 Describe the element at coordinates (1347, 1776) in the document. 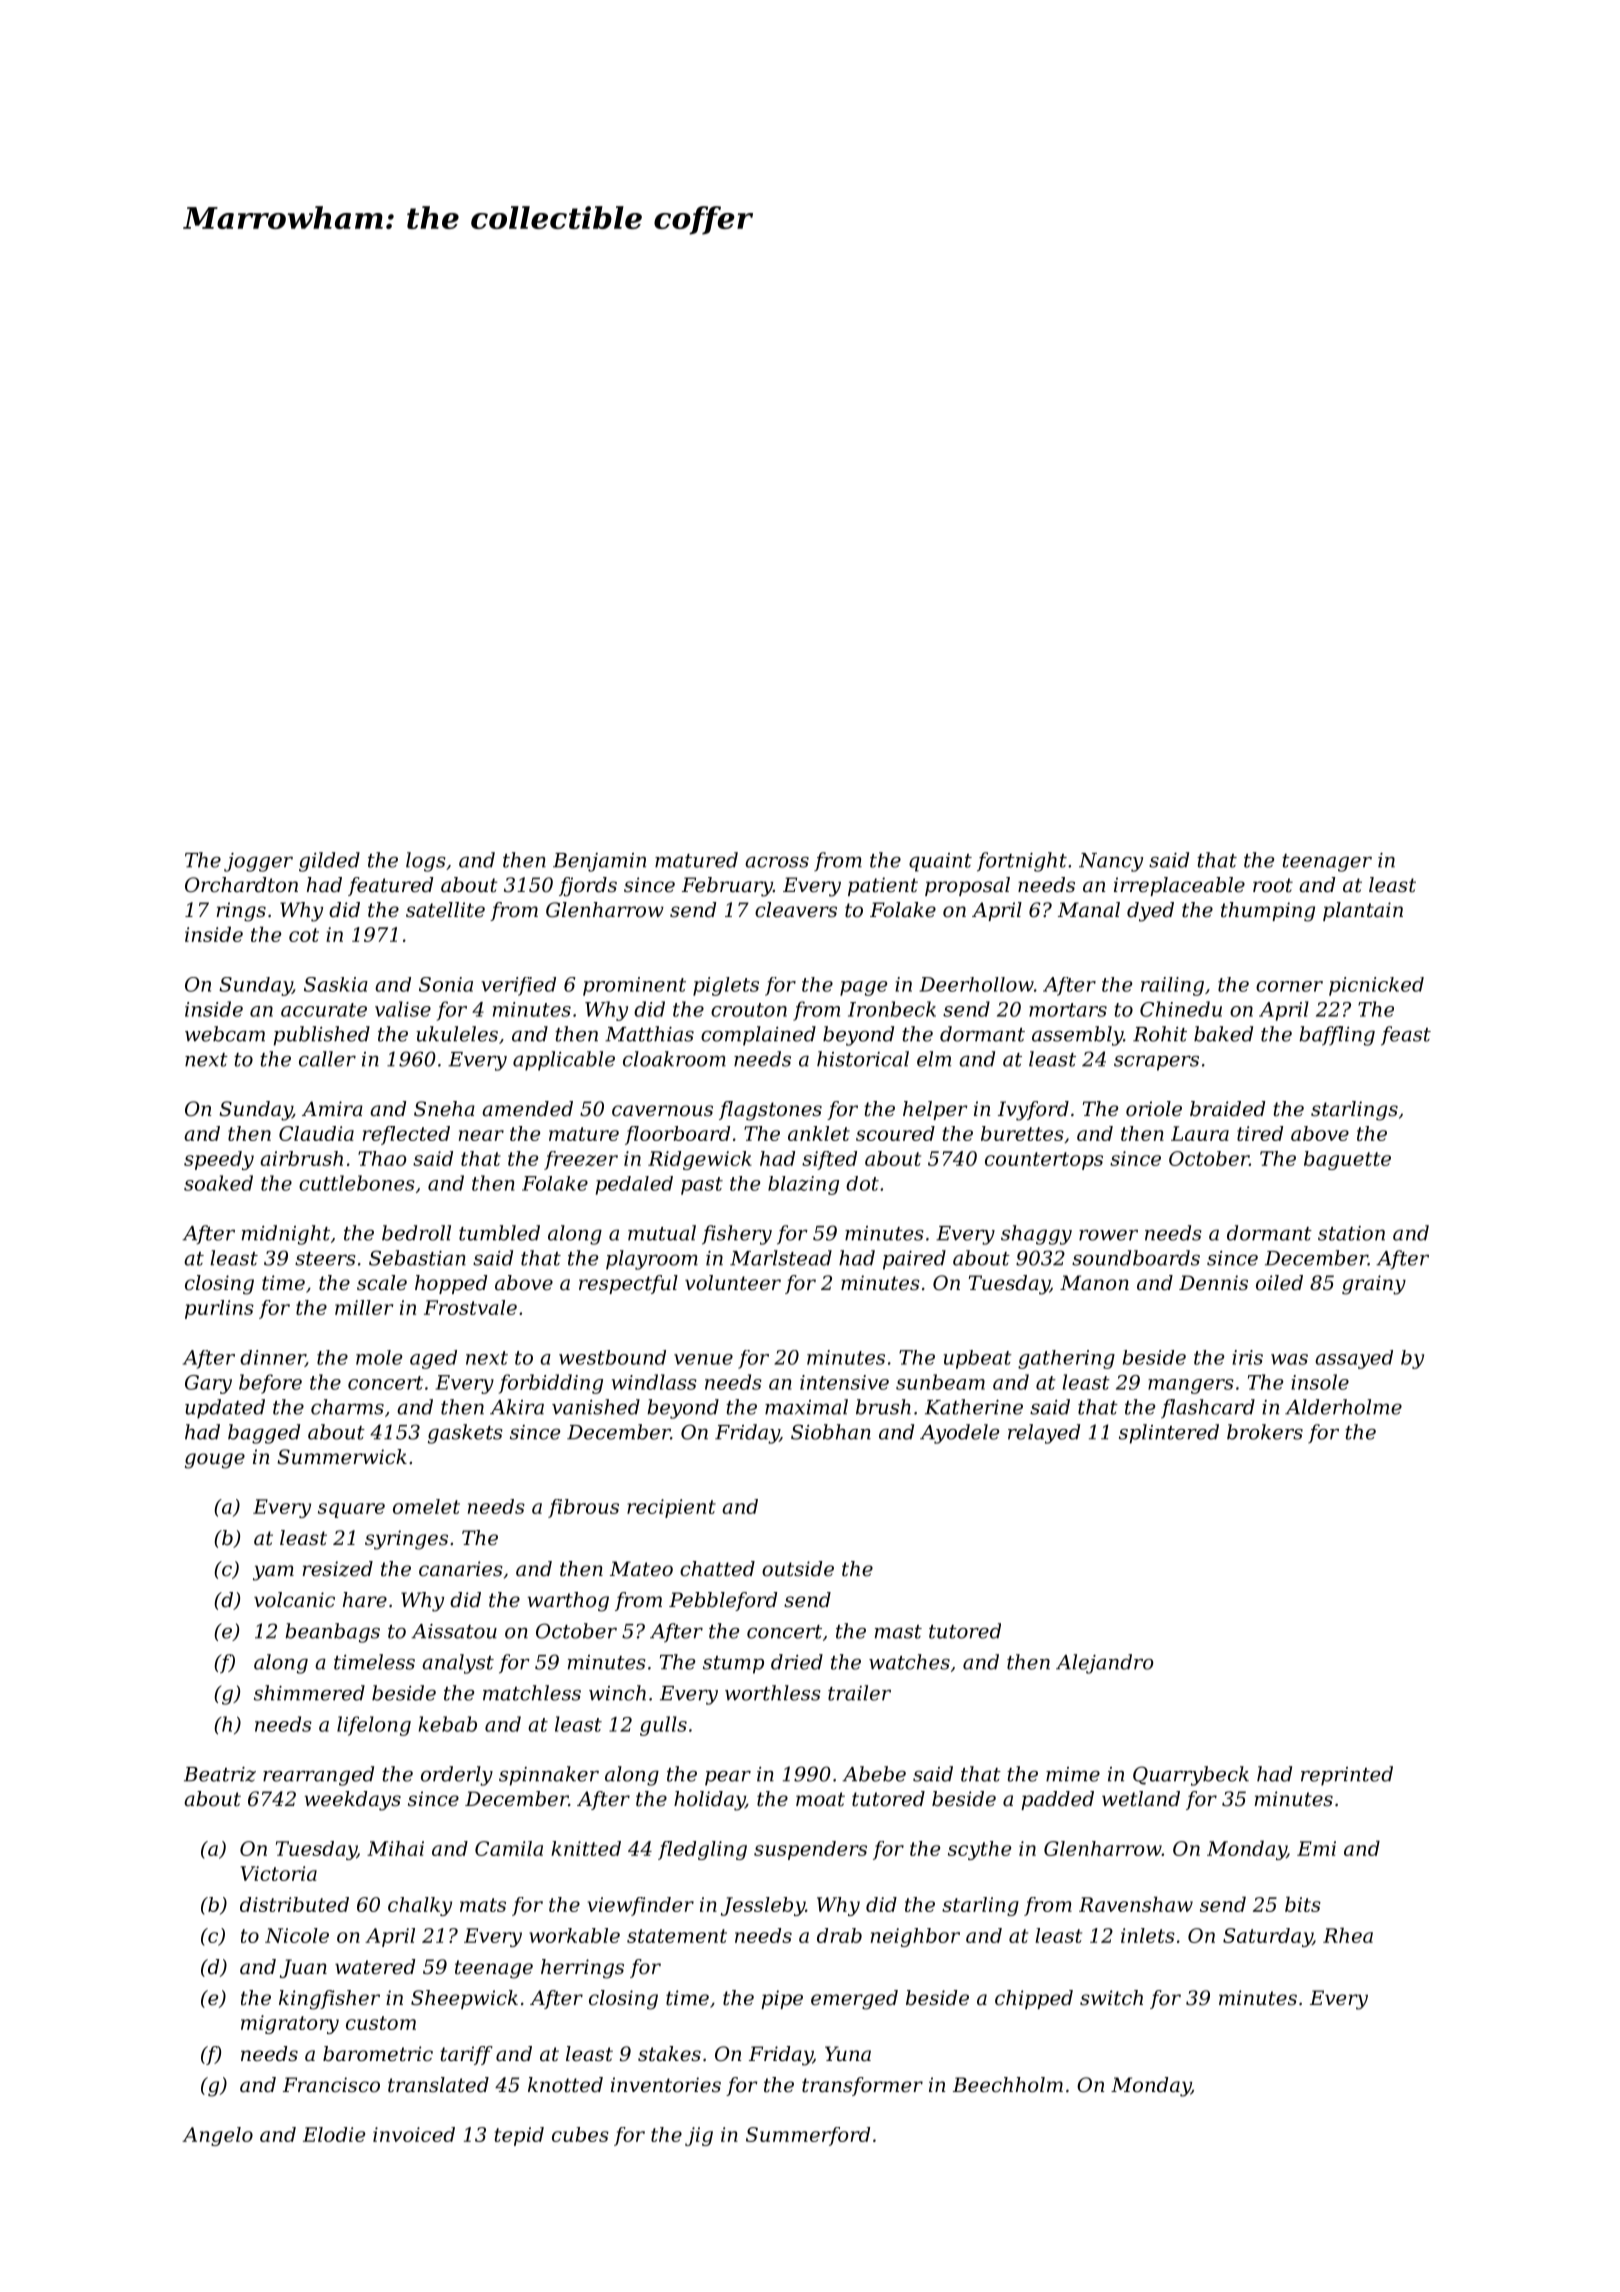

I see `reprinted` at that location.
